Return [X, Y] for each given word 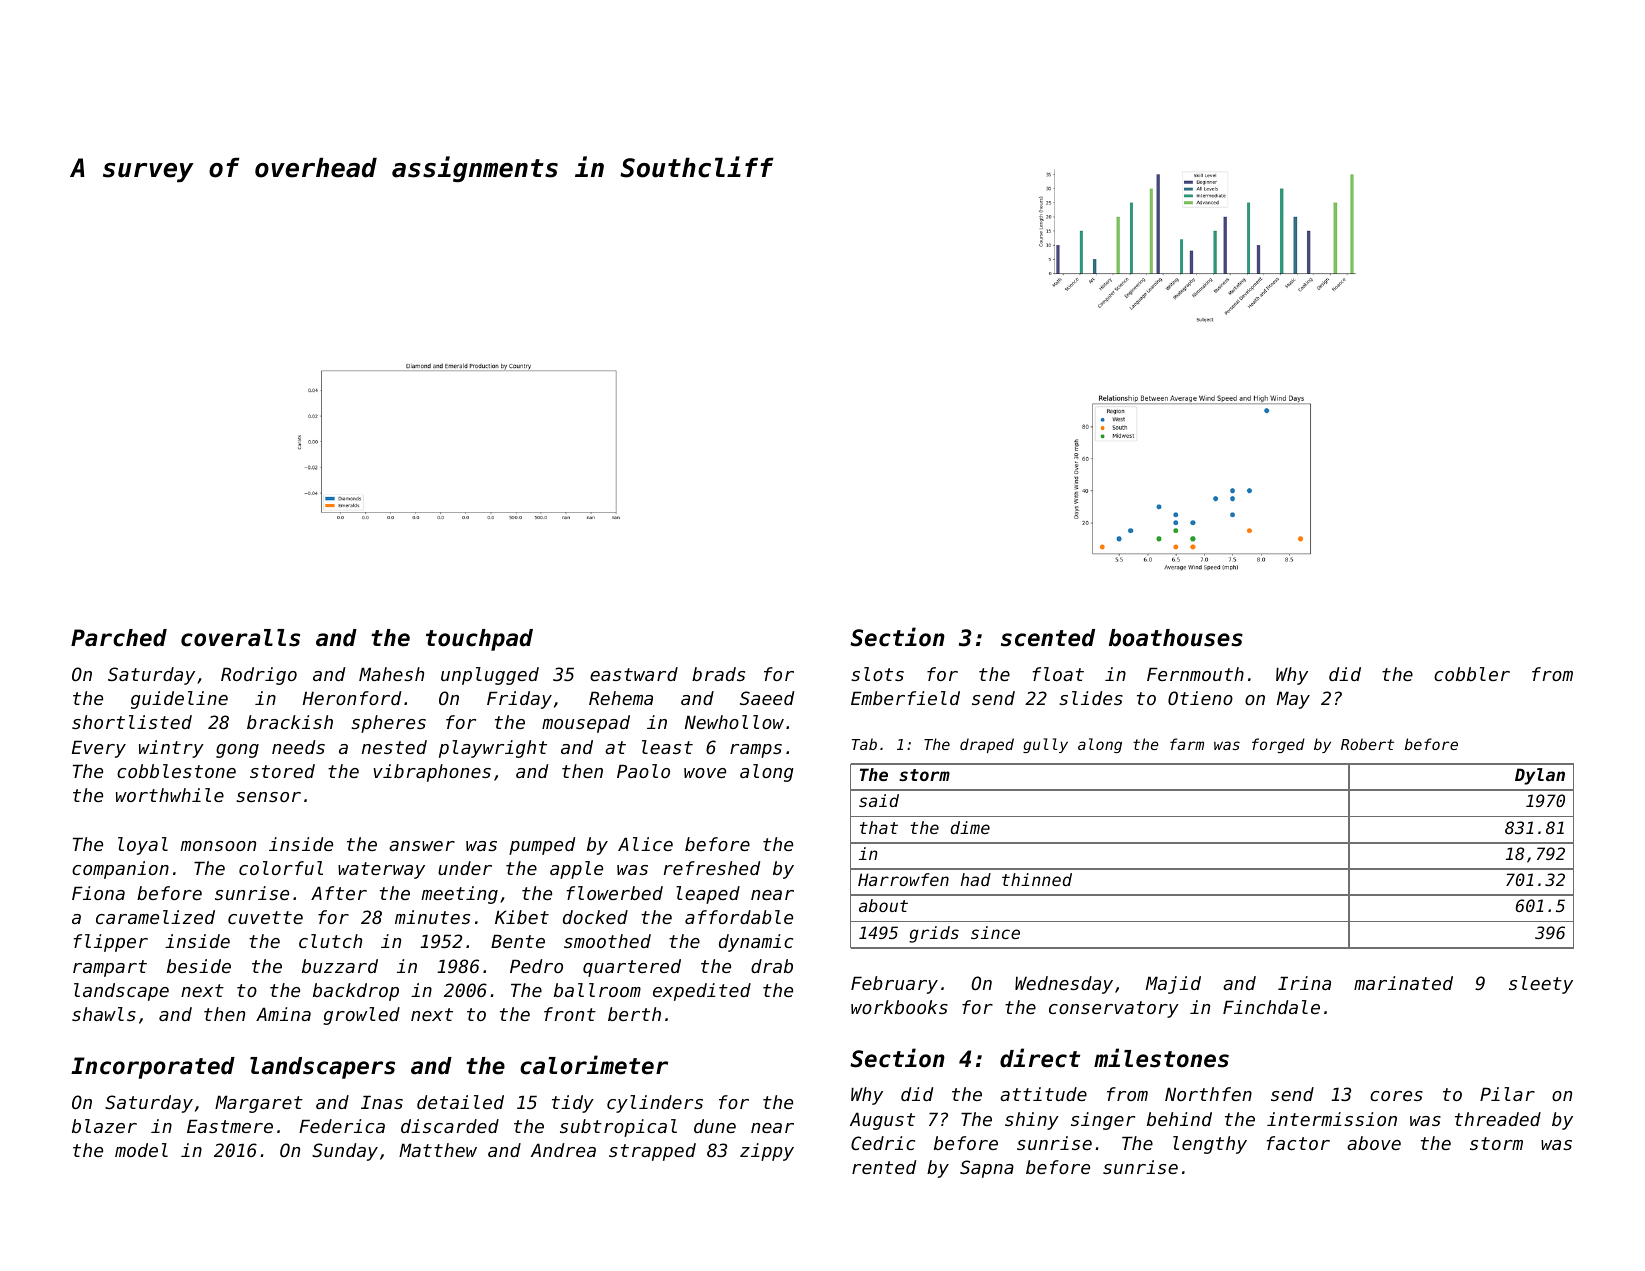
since [995, 932]
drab [772, 966]
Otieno [1200, 698]
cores [1396, 1096]
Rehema [621, 698]
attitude [1043, 1094]
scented [1048, 638]
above [1374, 1143]
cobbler [1472, 674]
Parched [119, 638]
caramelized [155, 917]
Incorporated [153, 1068]
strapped [652, 1152]
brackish [290, 722]
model [141, 1150]
